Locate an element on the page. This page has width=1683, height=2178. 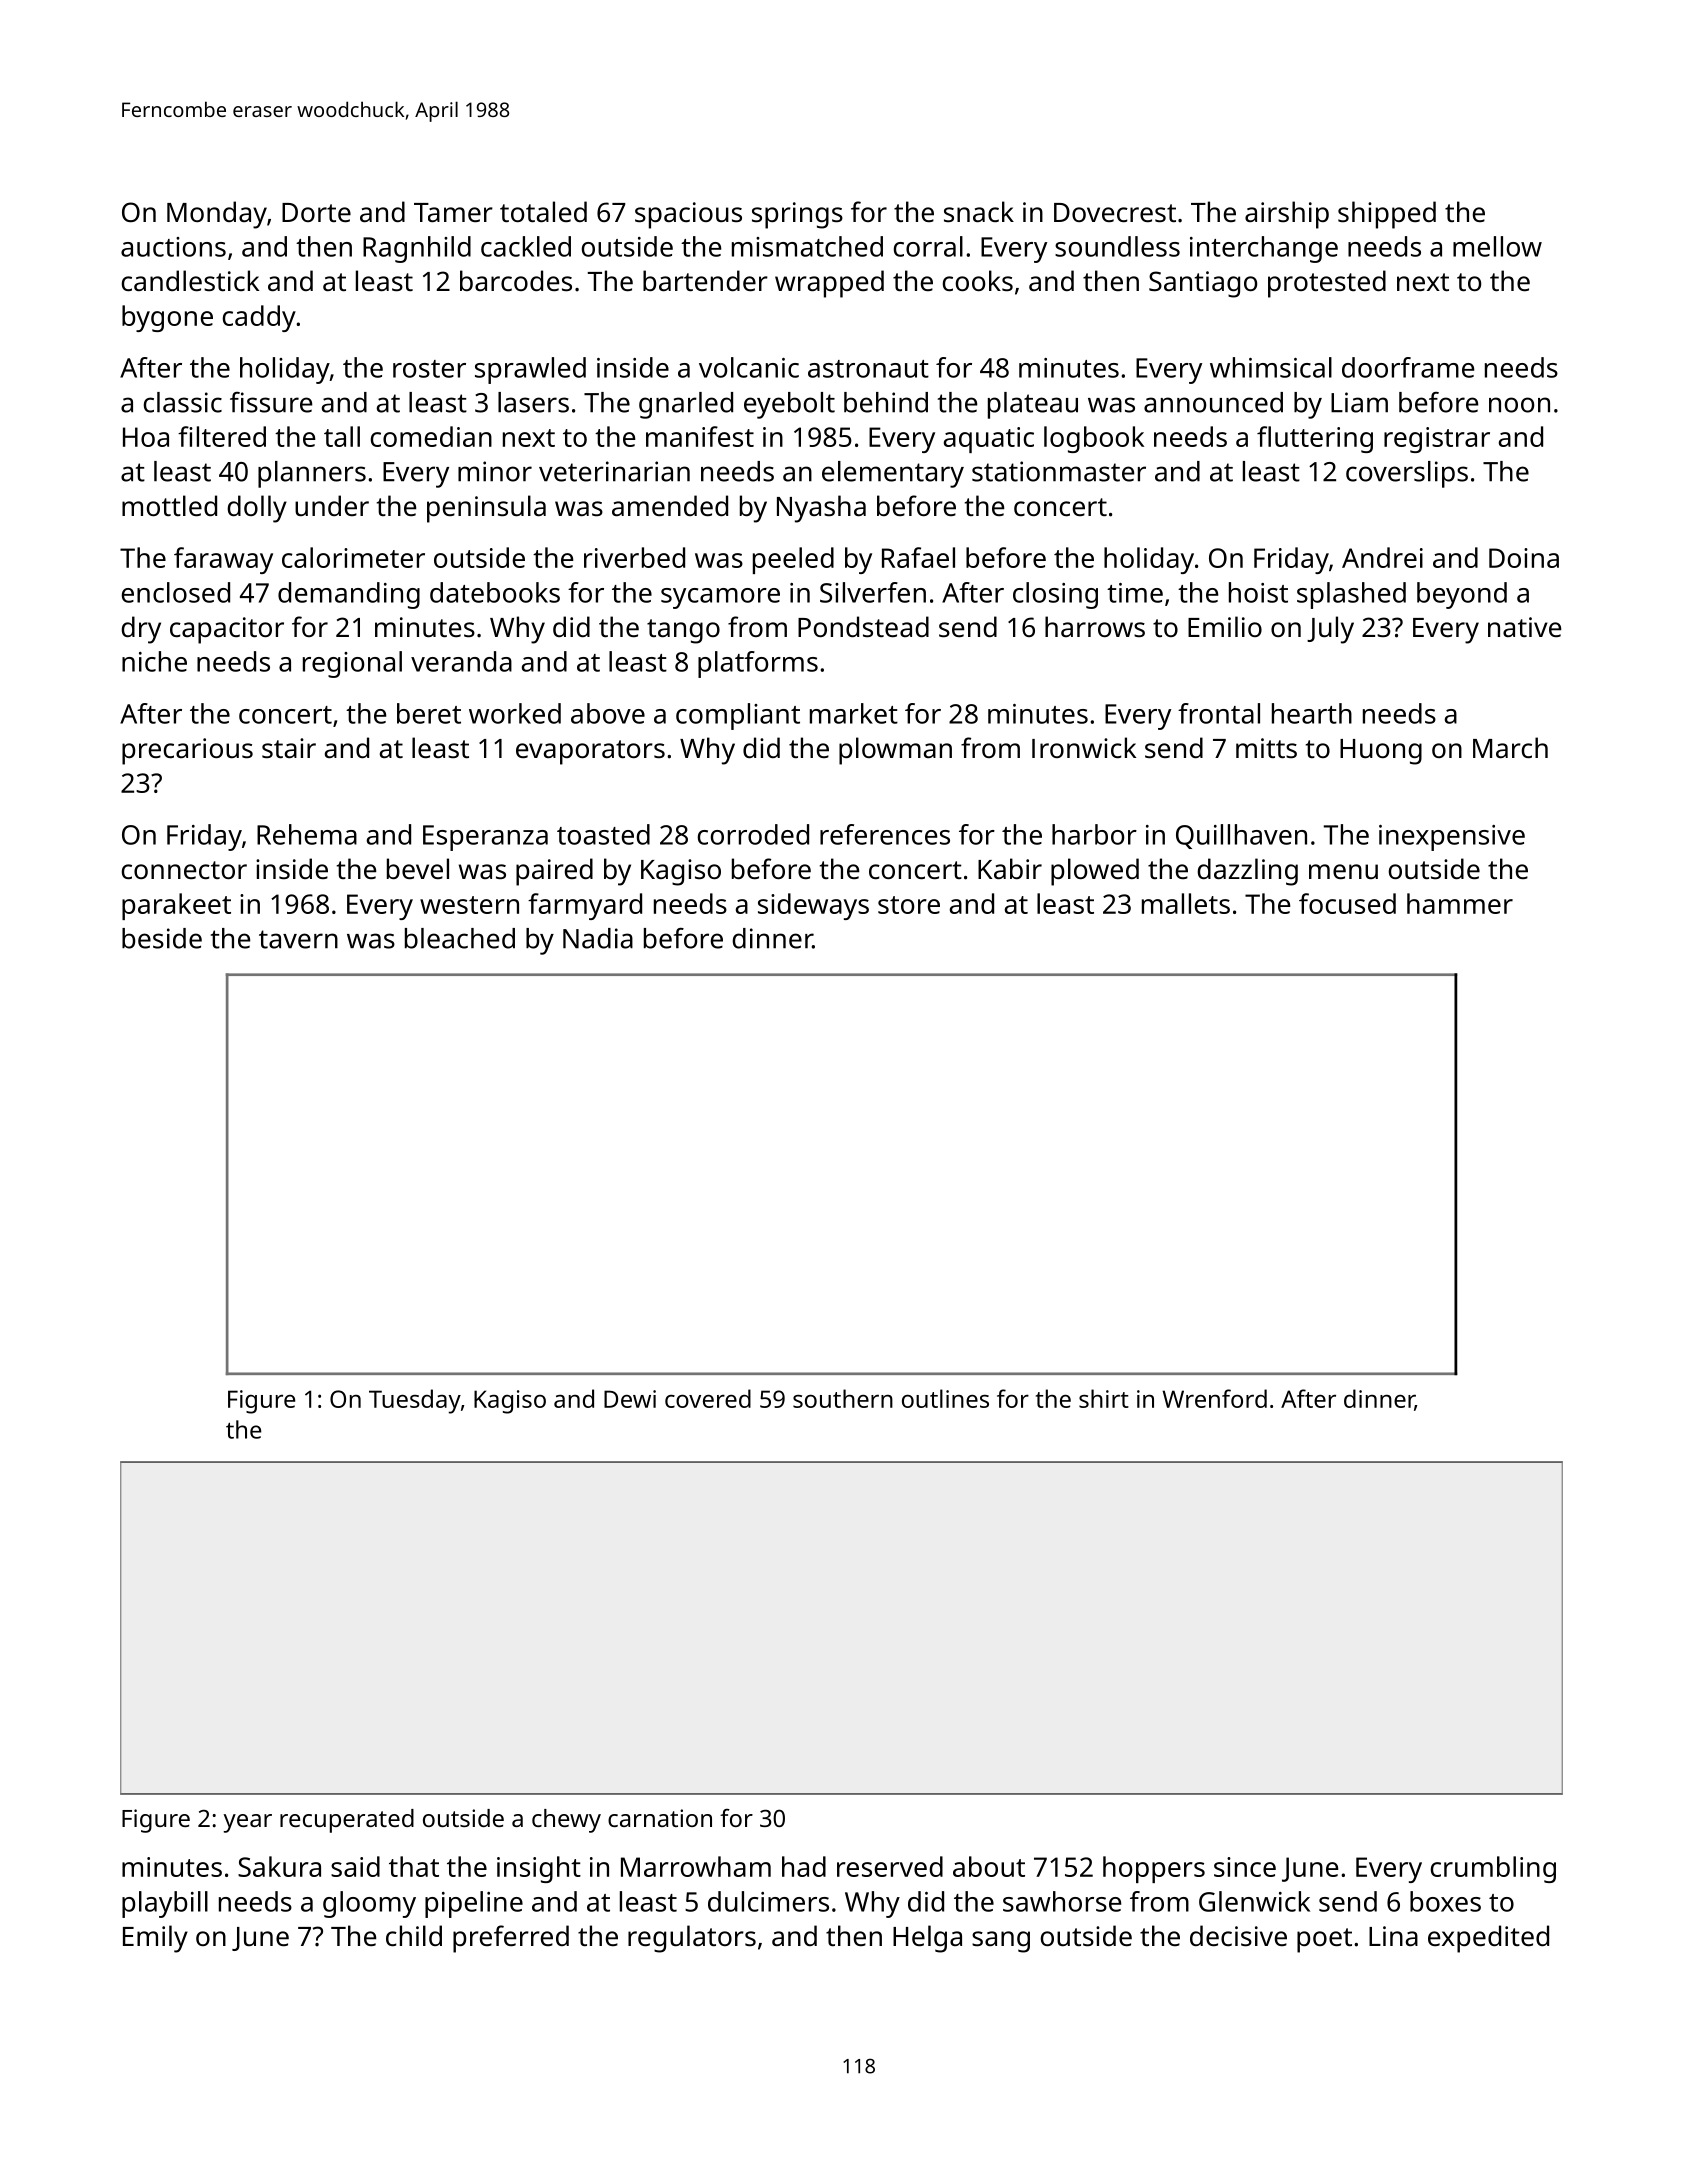
bleached is located at coordinates (460, 938).
